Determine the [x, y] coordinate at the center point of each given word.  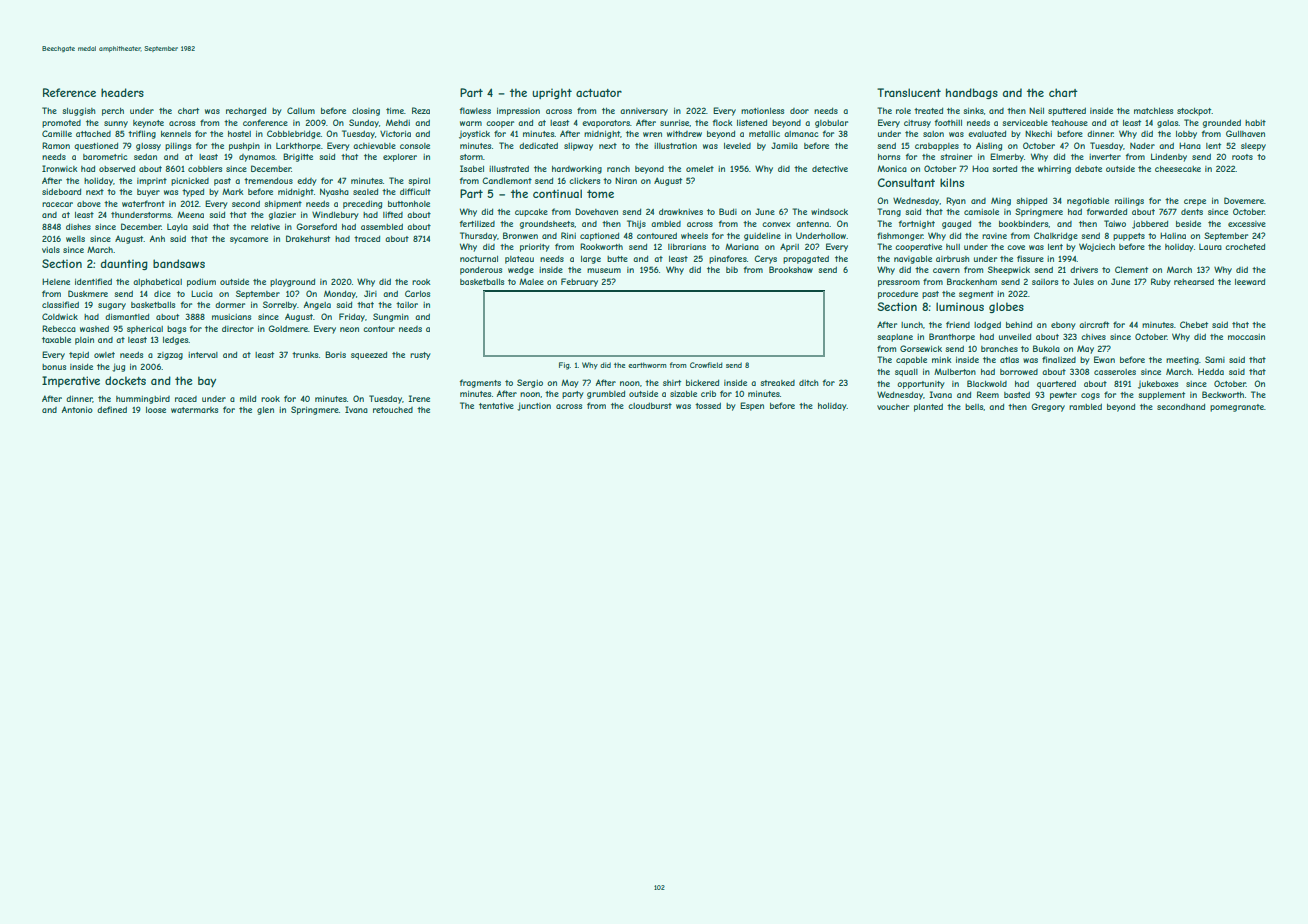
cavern [946, 270]
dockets [125, 380]
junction [534, 406]
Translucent [909, 92]
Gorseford [316, 226]
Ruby [1161, 282]
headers [122, 92]
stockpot [1194, 112]
